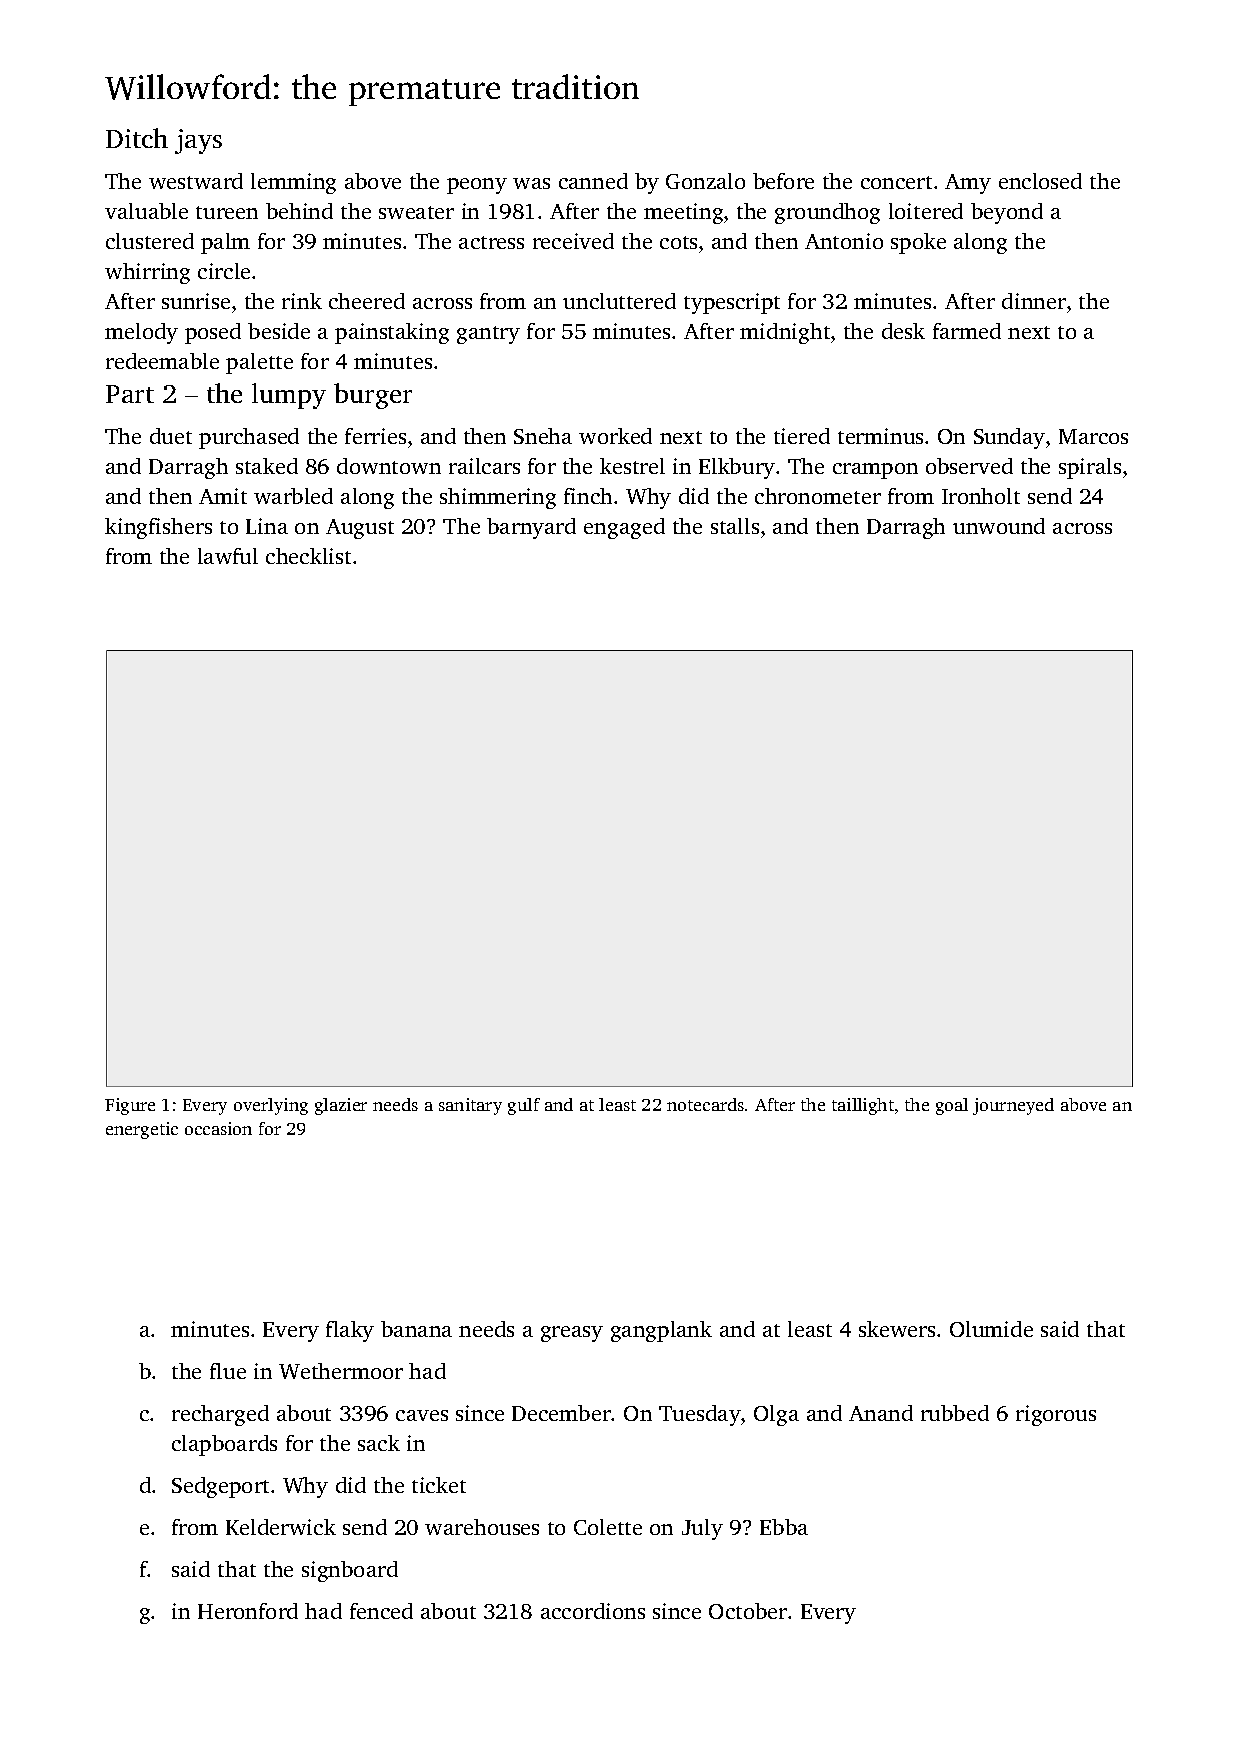 The height and width of the image is (1750, 1238). What do you see at coordinates (130, 394) in the image?
I see `Part` at bounding box center [130, 394].
